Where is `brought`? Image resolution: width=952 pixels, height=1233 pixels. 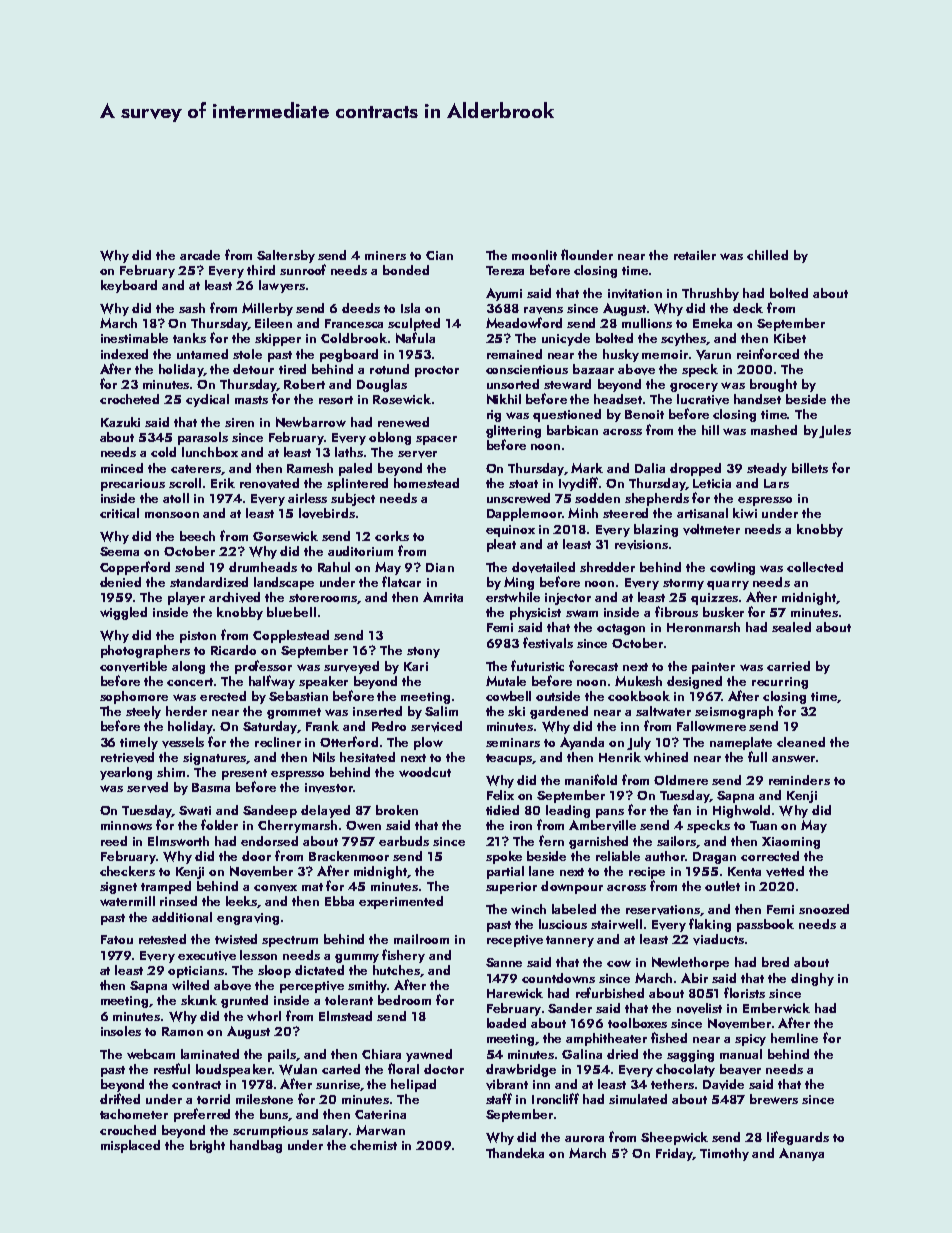
brought is located at coordinates (773, 385).
